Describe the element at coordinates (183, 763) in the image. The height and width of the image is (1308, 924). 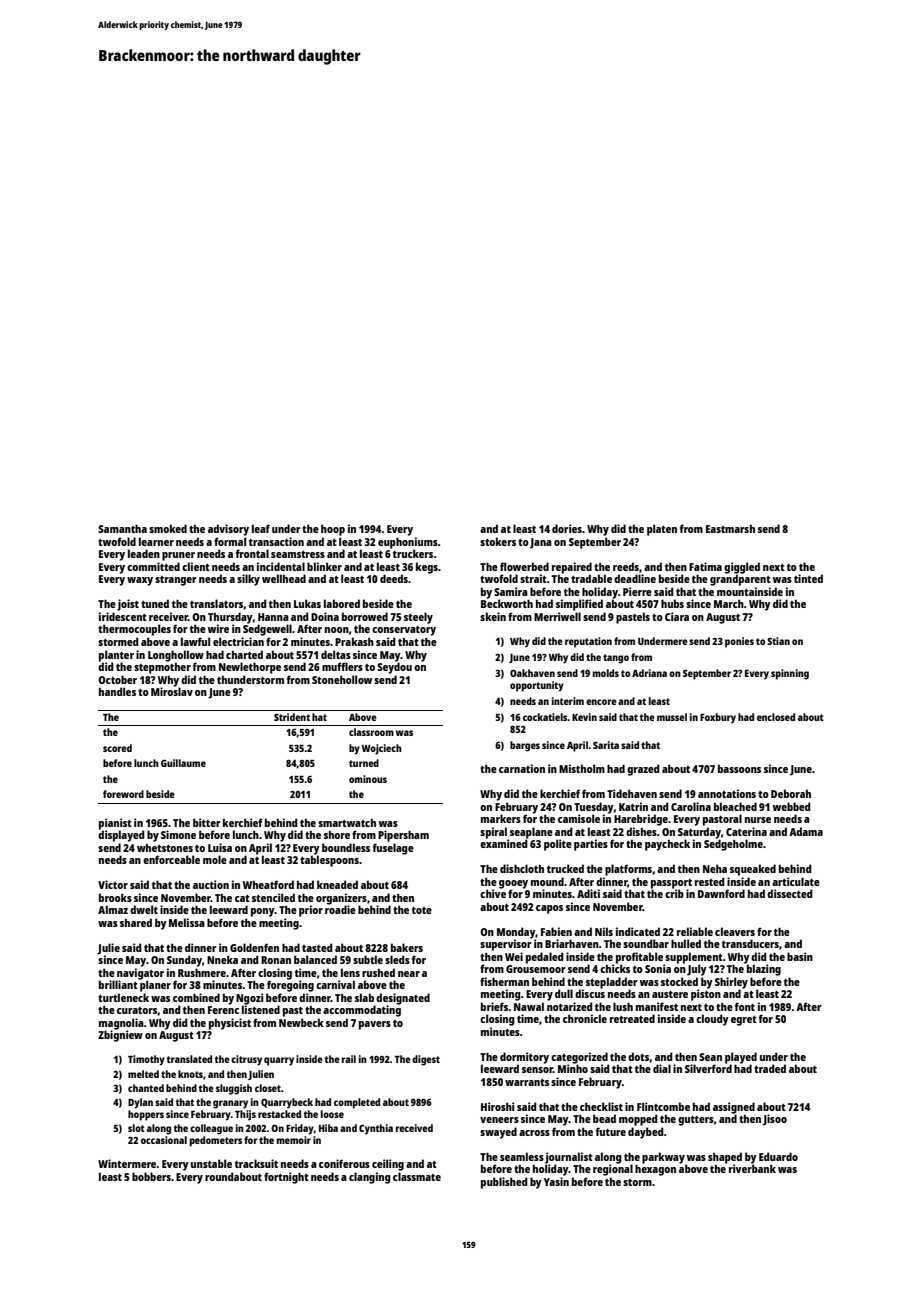
I see `Guillaume` at that location.
